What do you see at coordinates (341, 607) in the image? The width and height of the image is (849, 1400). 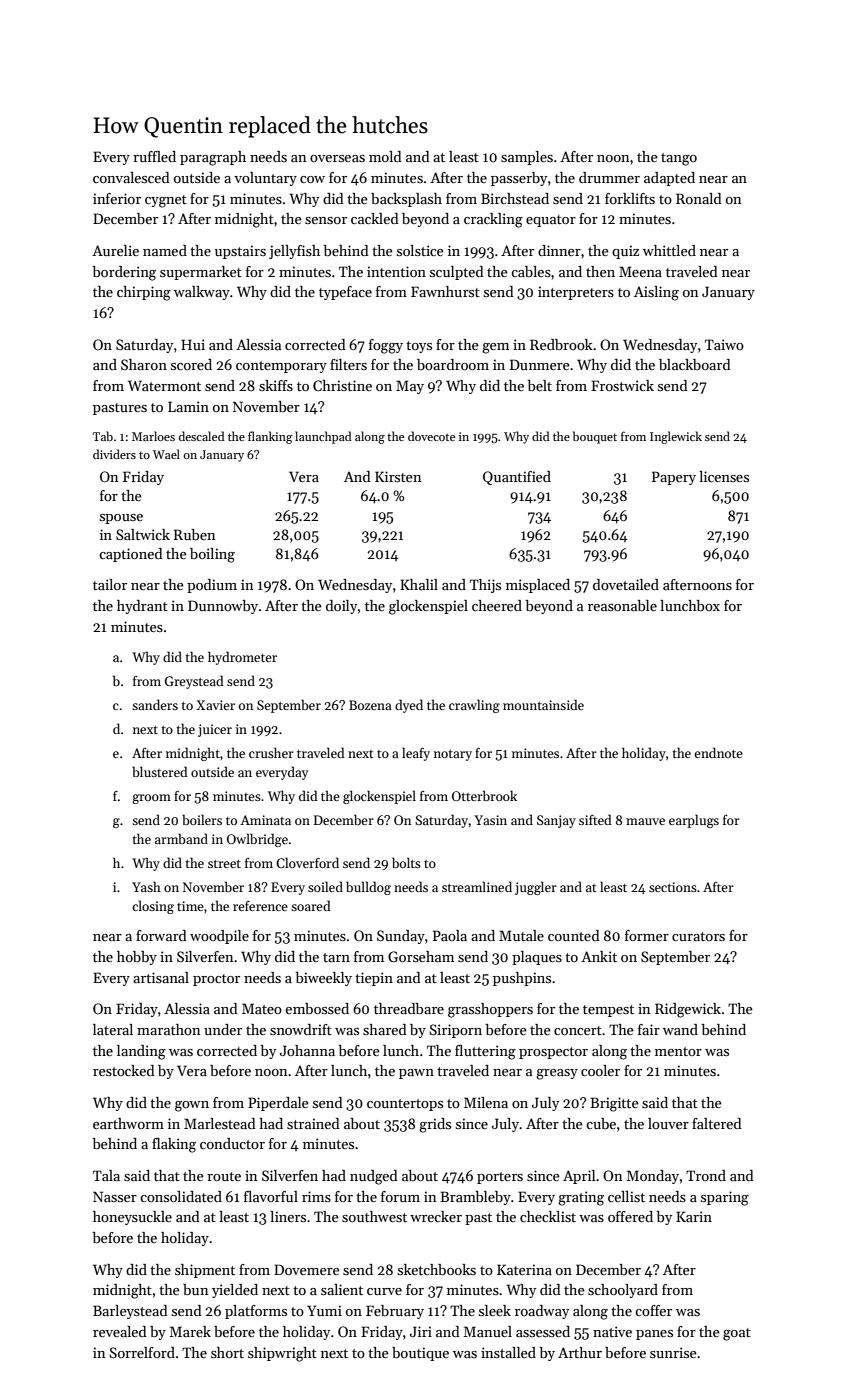 I see `doily` at bounding box center [341, 607].
